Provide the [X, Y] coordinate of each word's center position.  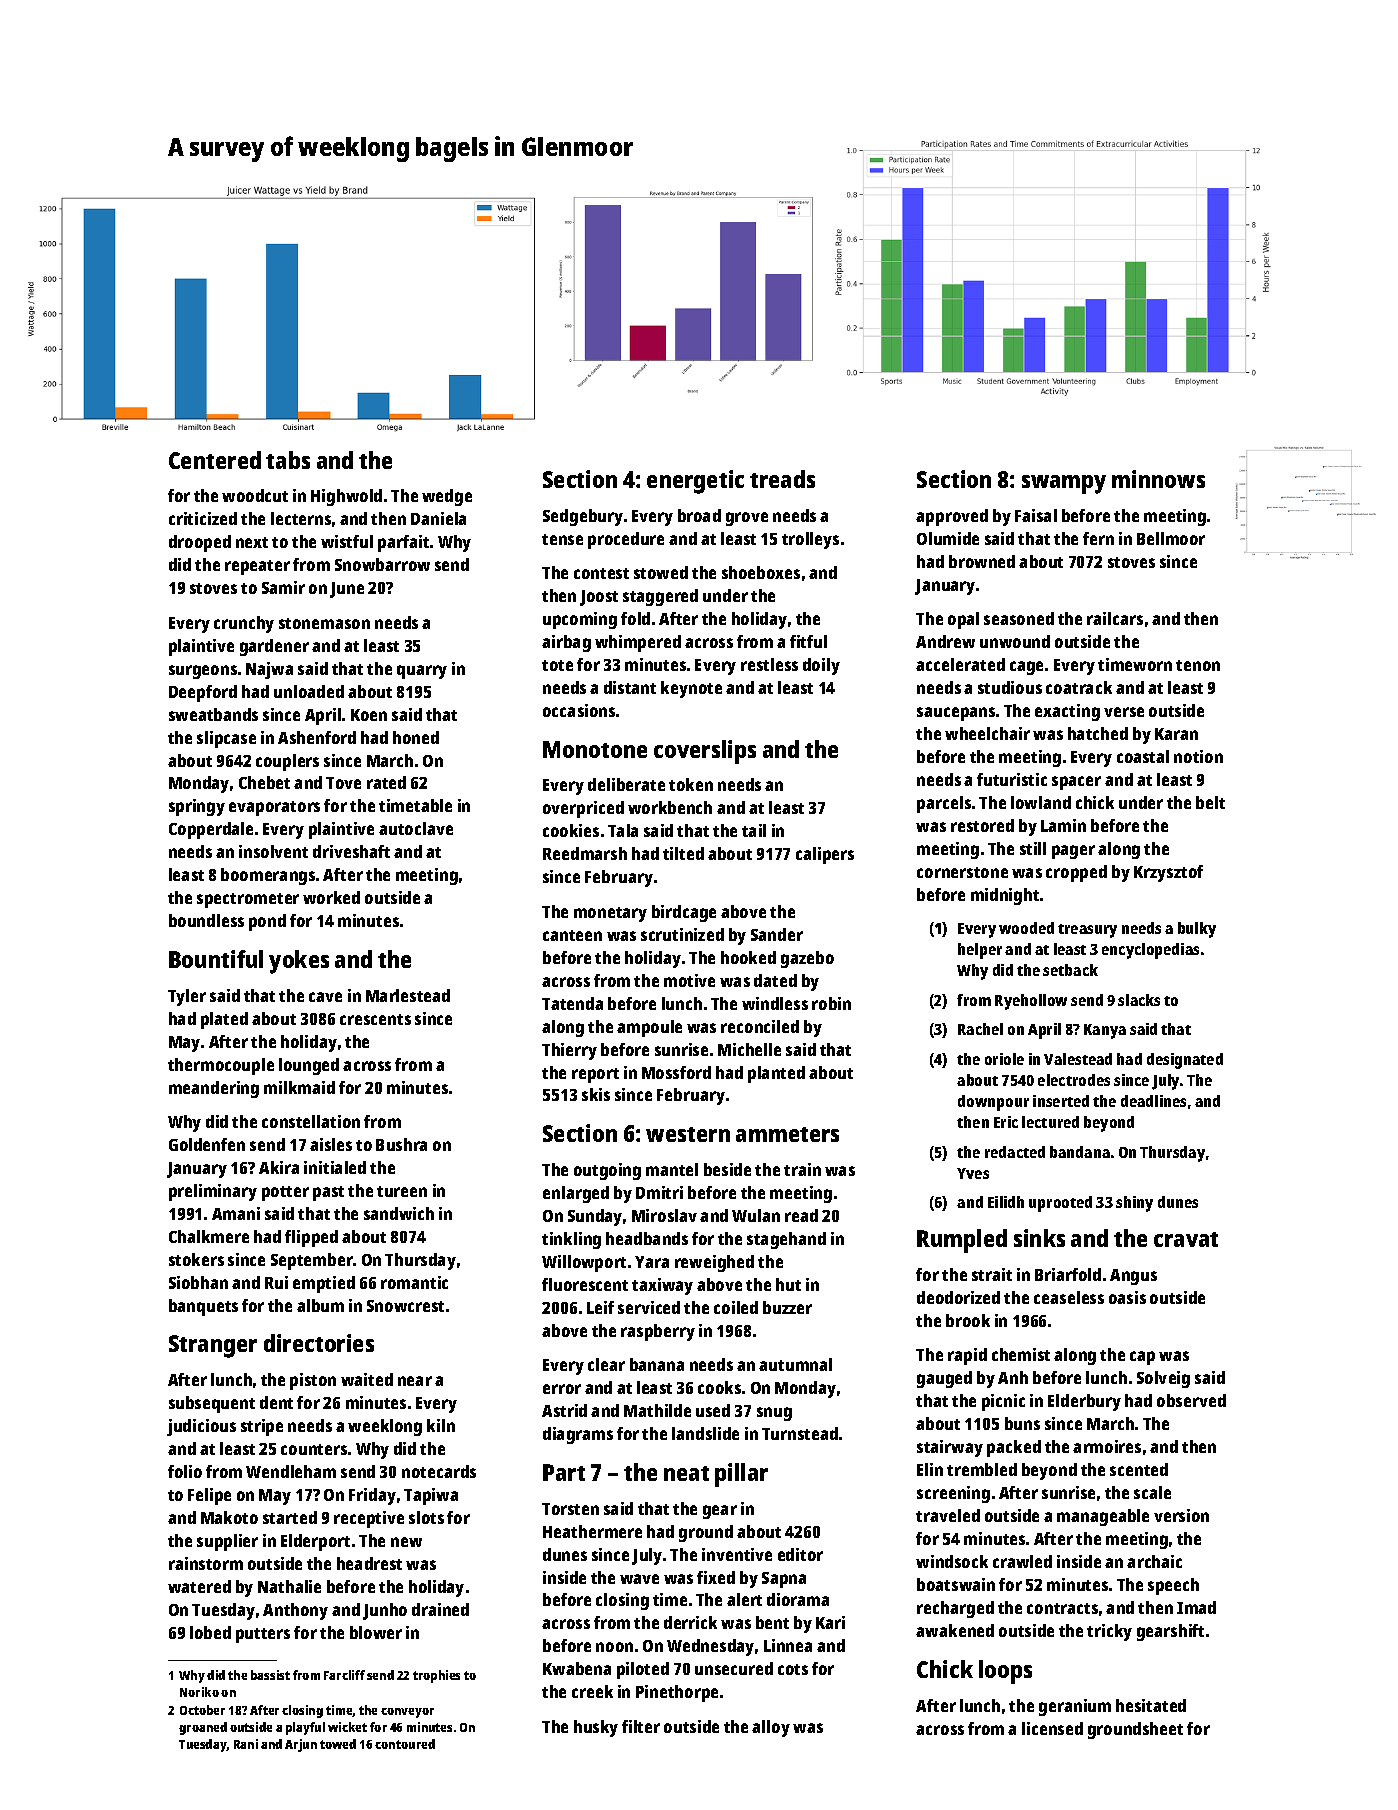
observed [1191, 1400]
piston [313, 1381]
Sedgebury [583, 517]
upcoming [580, 620]
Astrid [564, 1410]
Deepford [203, 693]
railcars [1115, 618]
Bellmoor [1171, 538]
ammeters [787, 1134]
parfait [403, 543]
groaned [203, 1728]
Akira [279, 1167]
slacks [1139, 1000]
